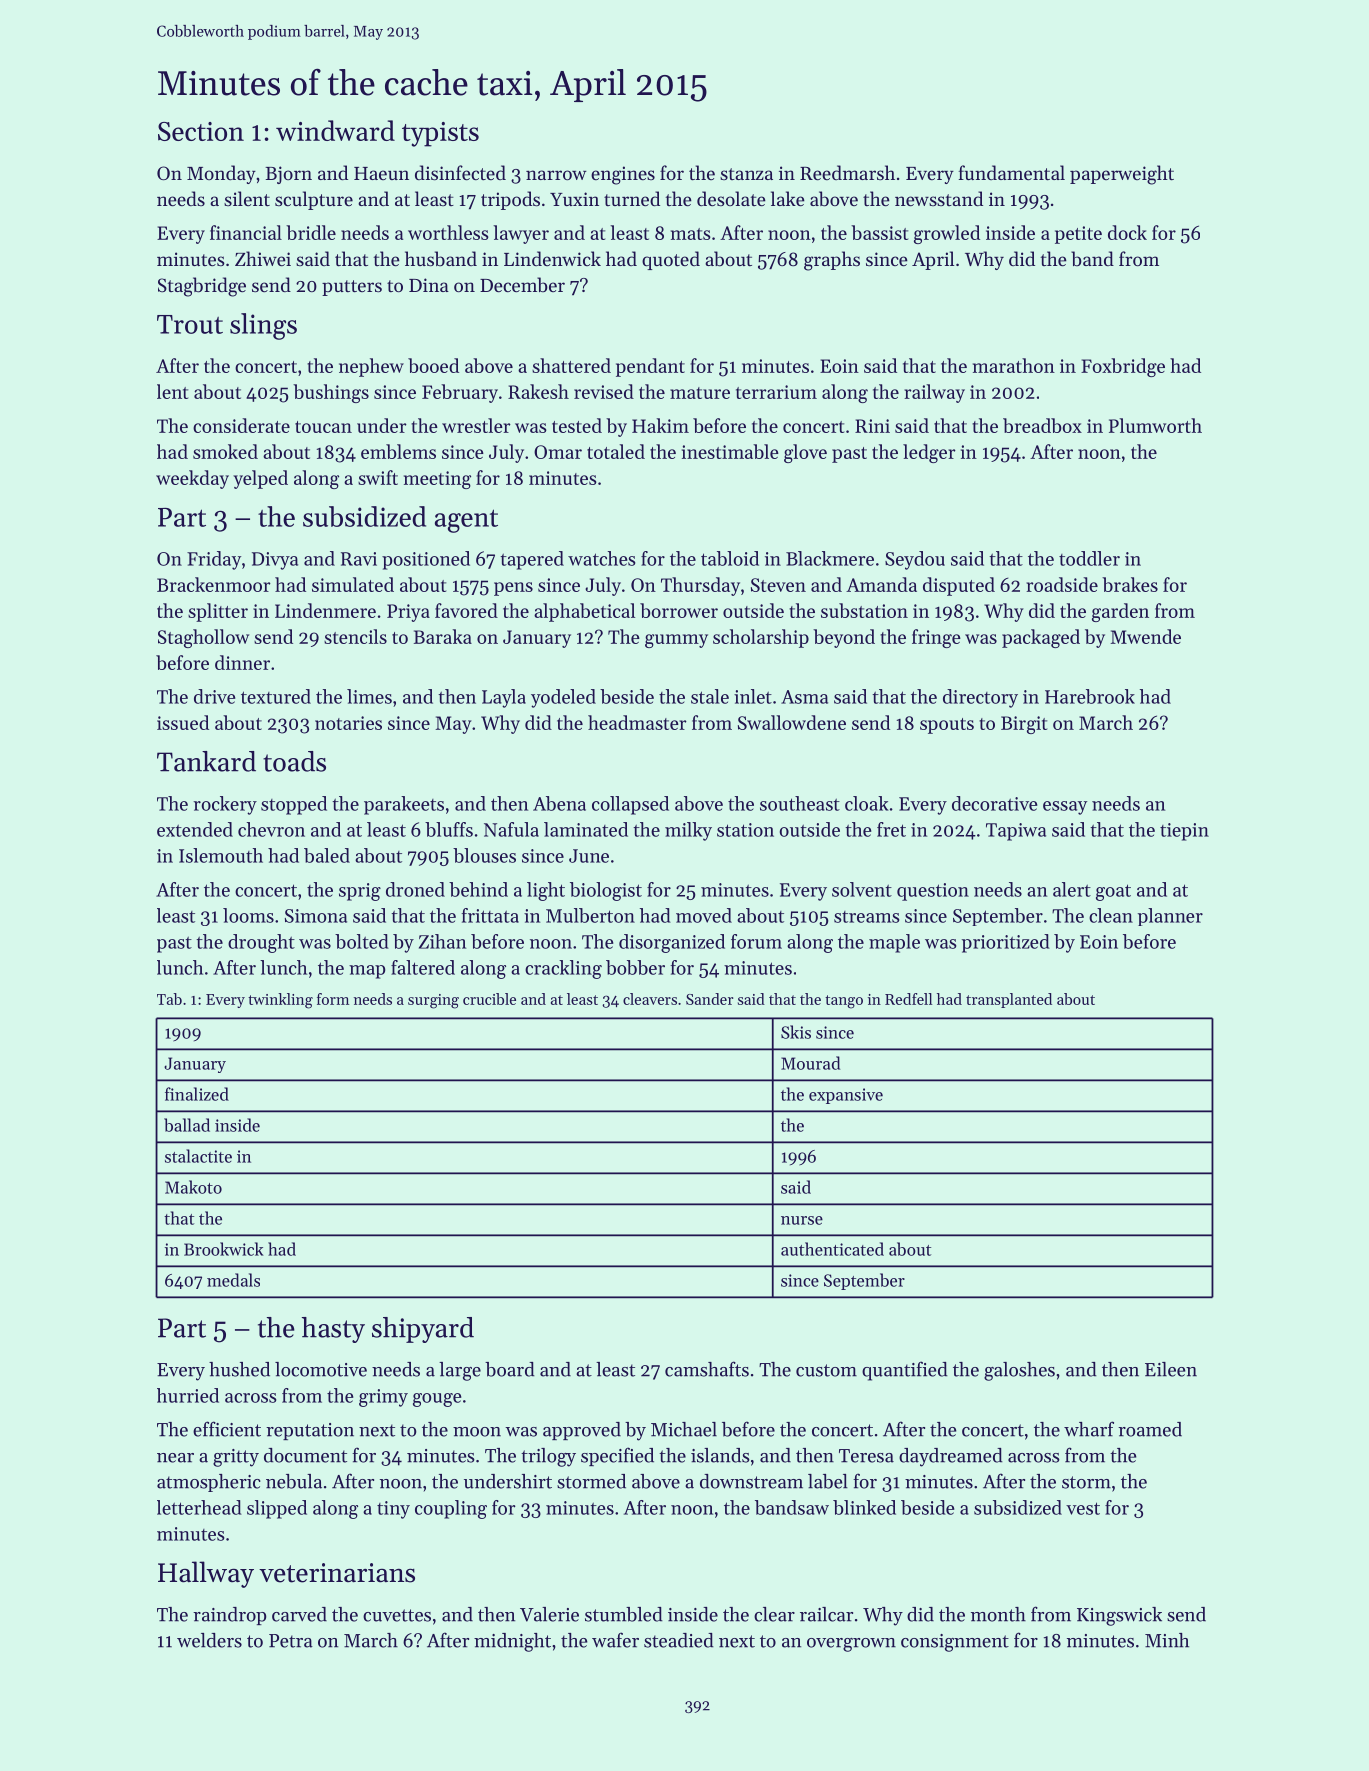  Describe the element at coordinates (862, 889) in the image. I see `solvent` at that location.
